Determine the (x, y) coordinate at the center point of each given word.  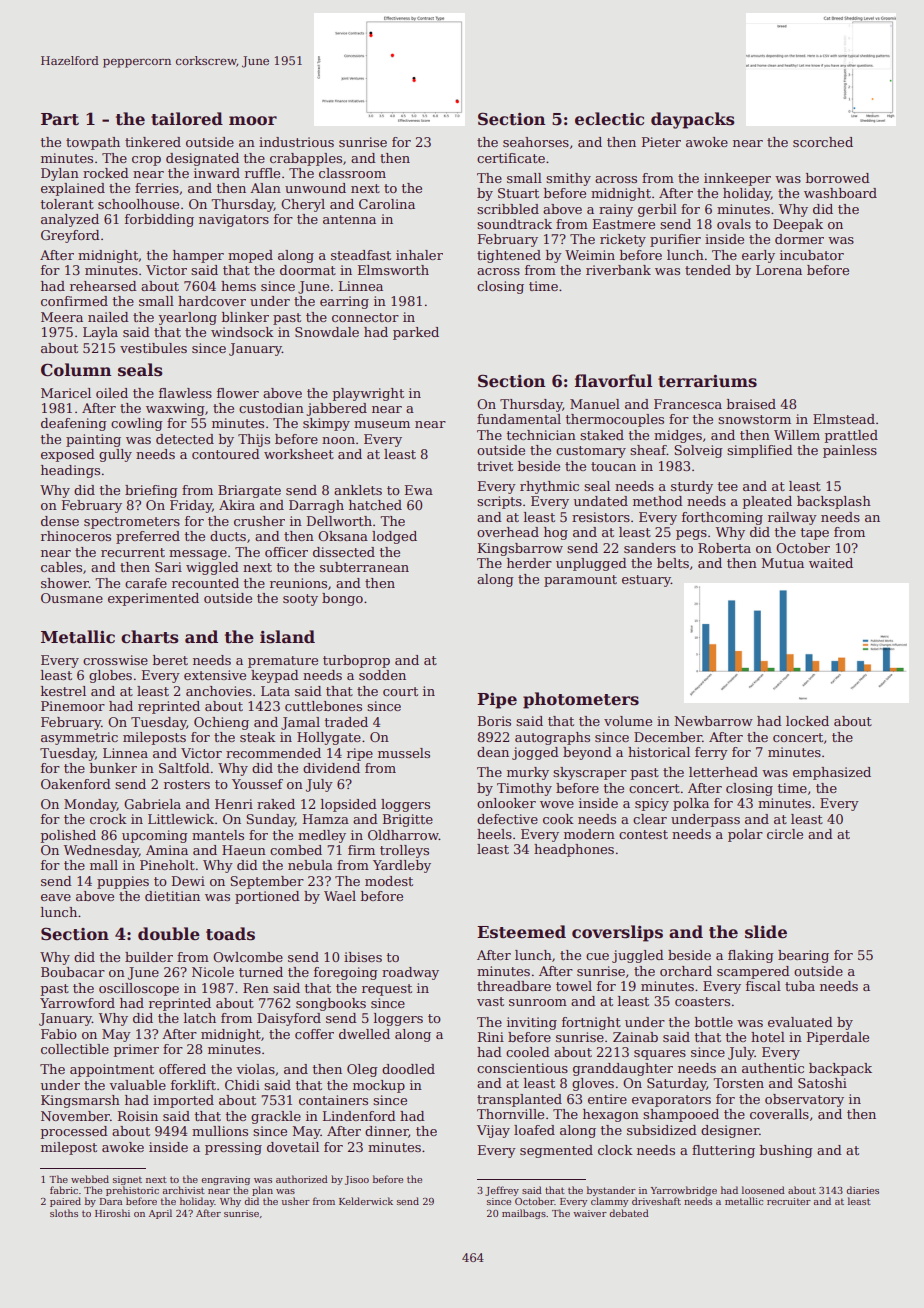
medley (322, 836)
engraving (225, 1180)
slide (766, 932)
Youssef (257, 784)
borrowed (838, 178)
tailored (187, 119)
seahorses (536, 142)
